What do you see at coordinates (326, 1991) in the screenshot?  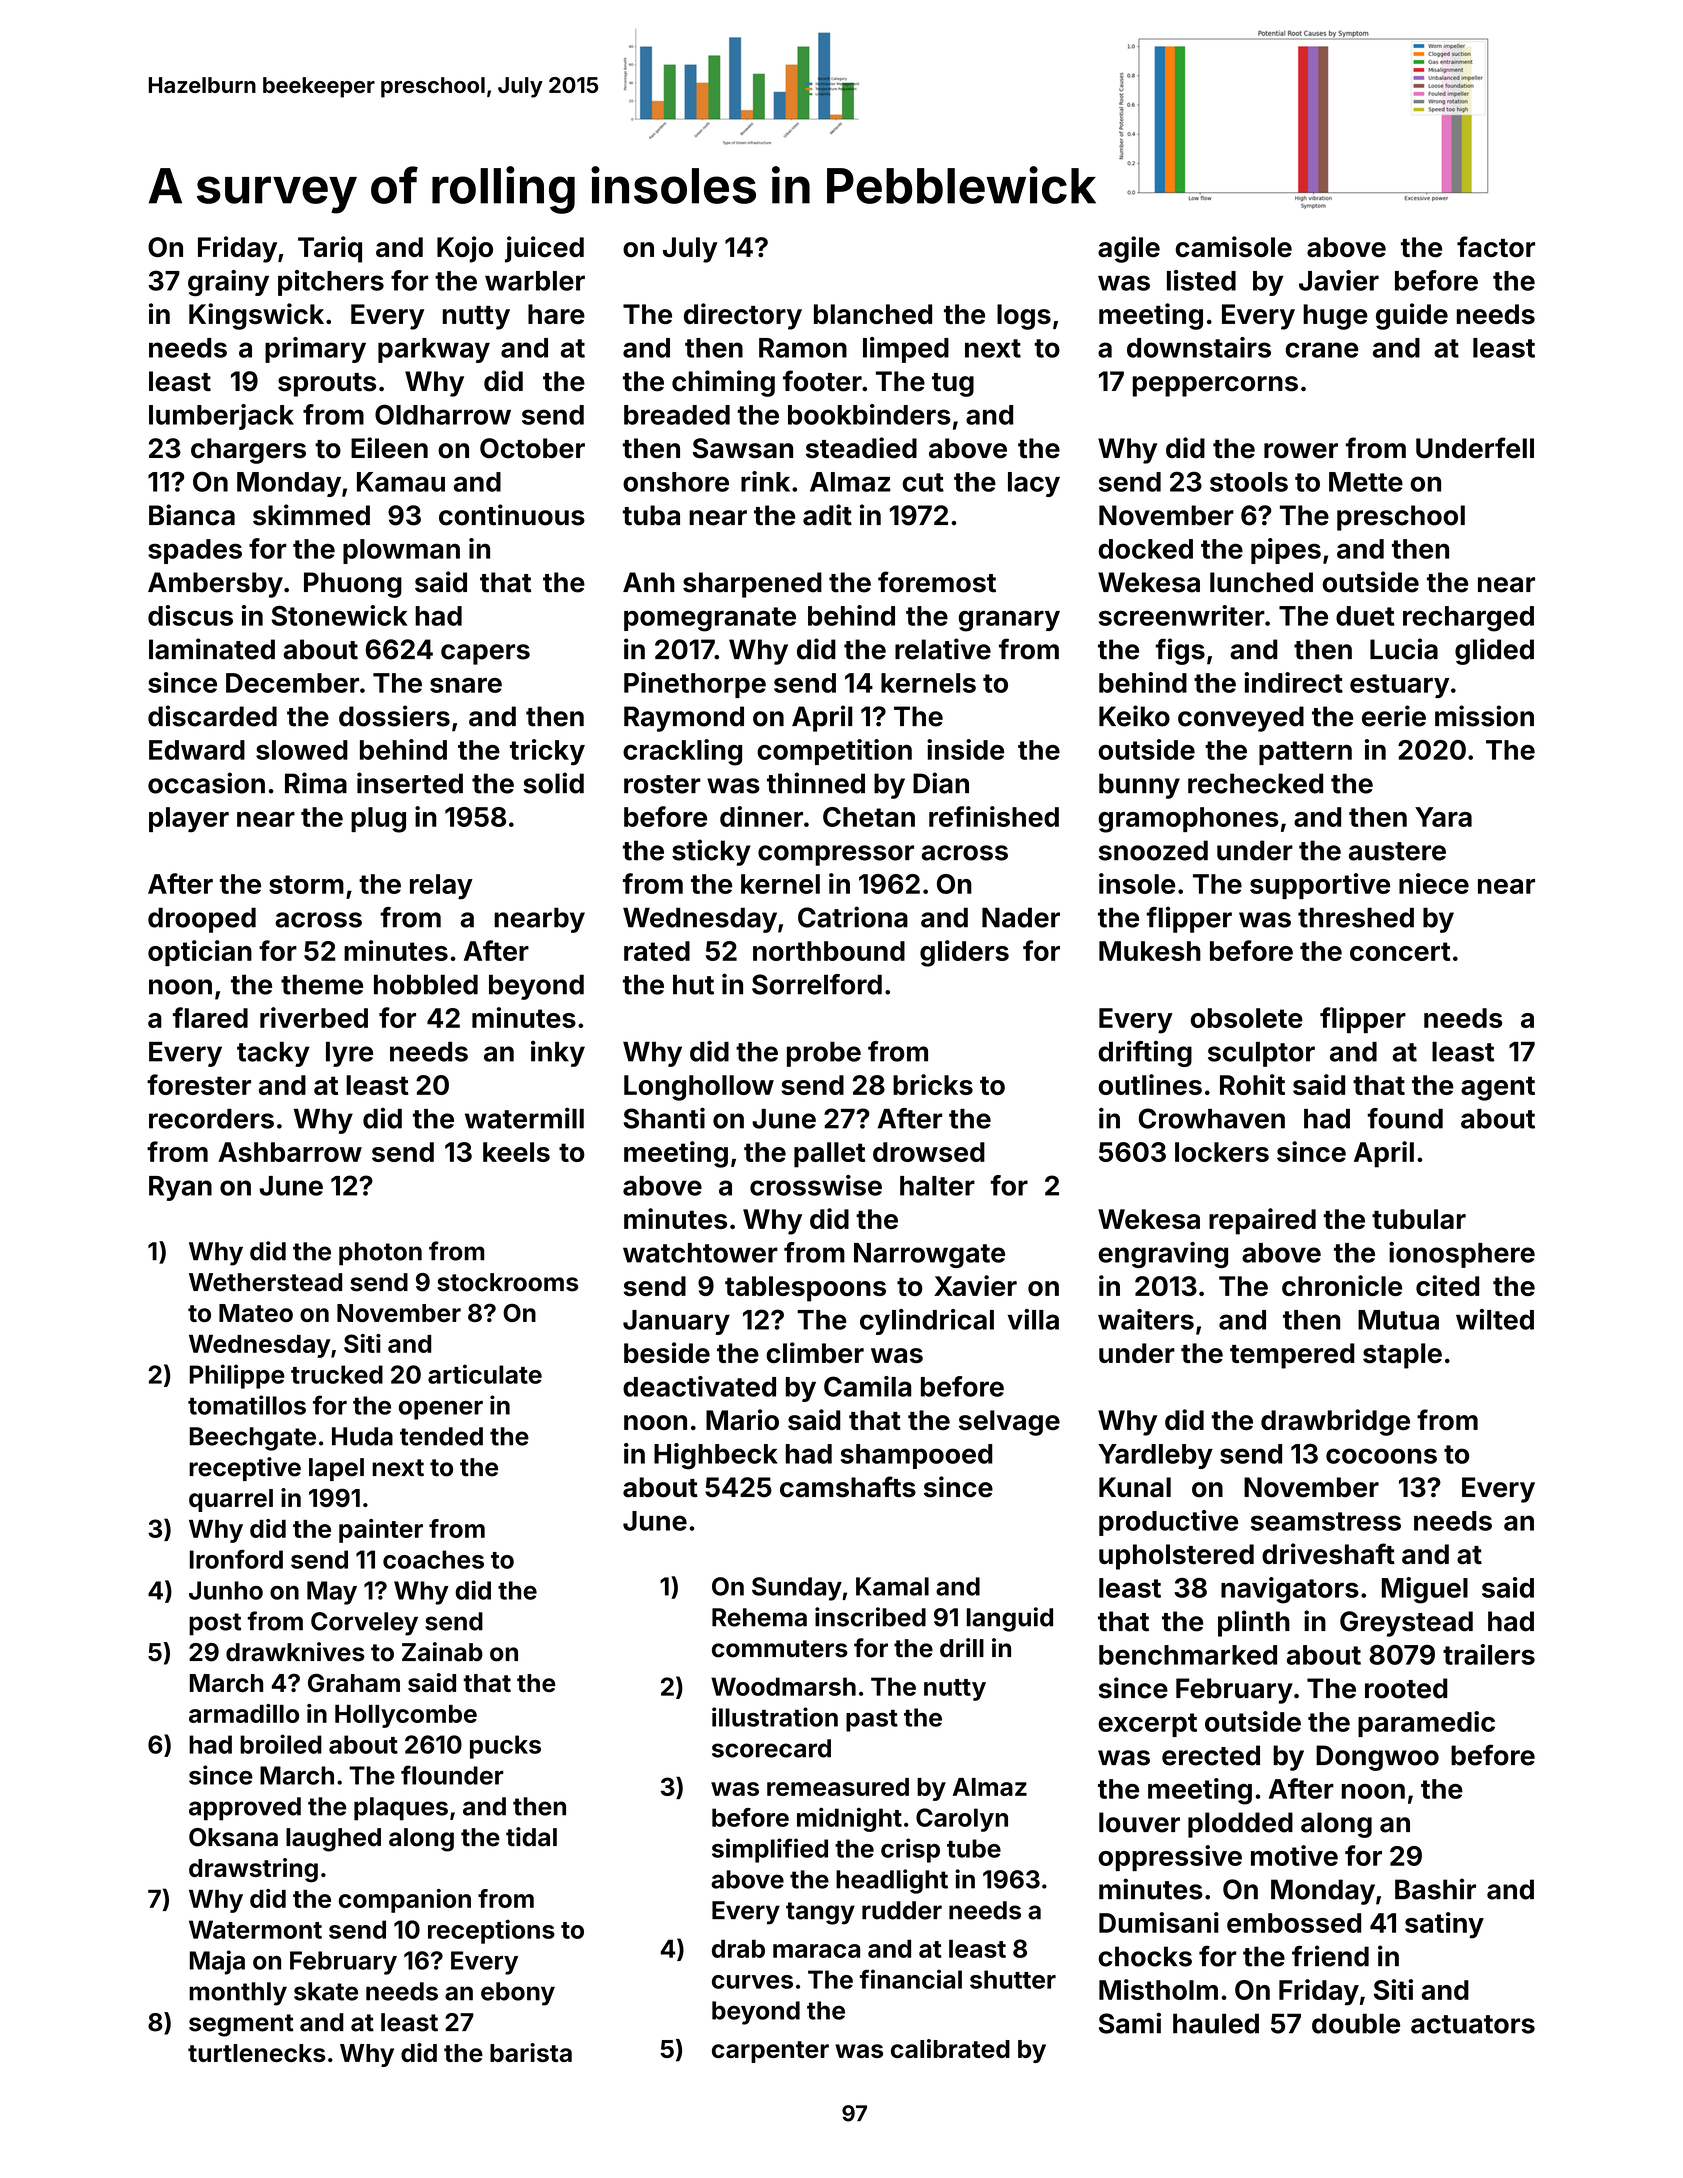 I see `skate` at bounding box center [326, 1991].
